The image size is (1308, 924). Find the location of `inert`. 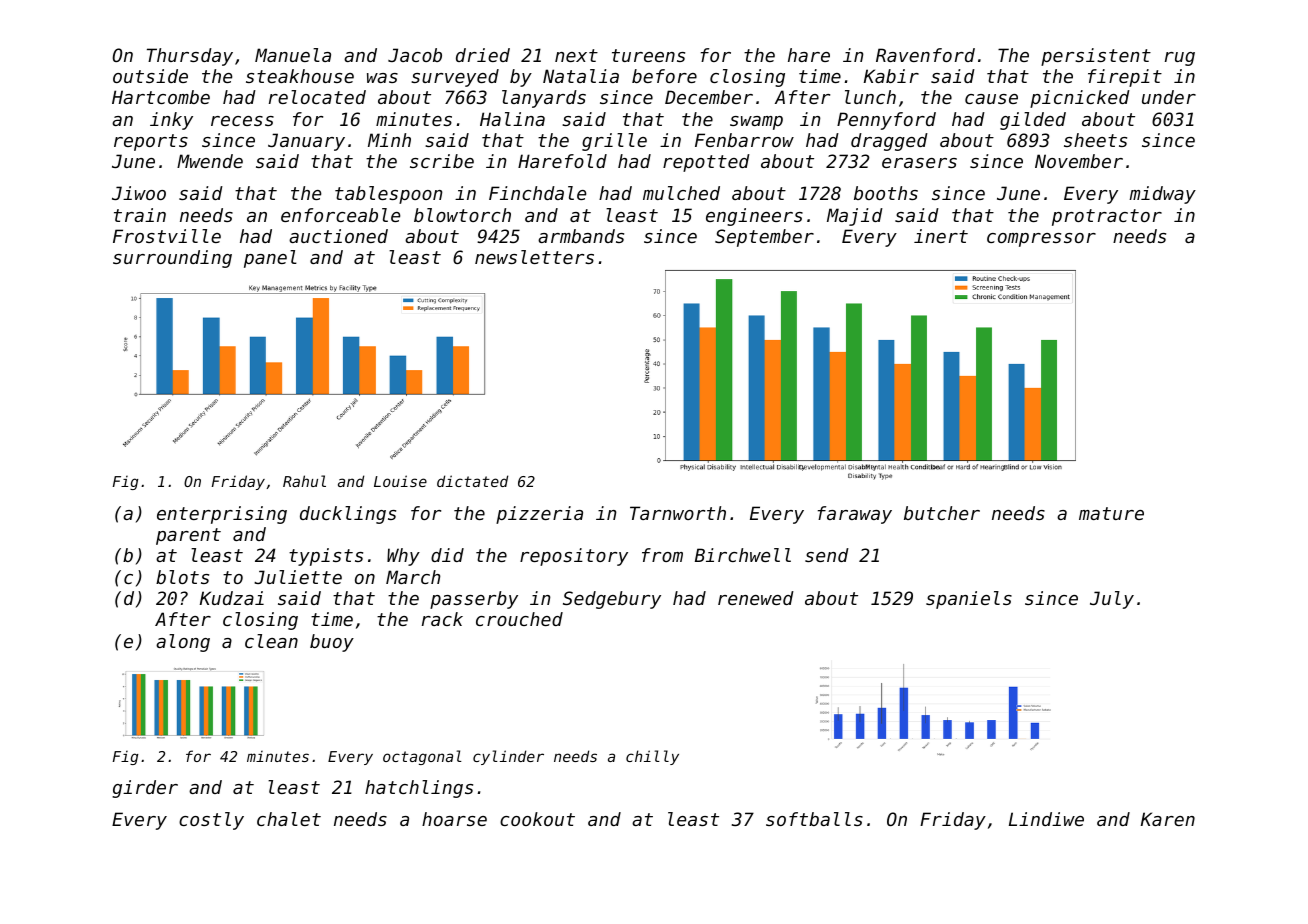

inert is located at coordinates (941, 236).
